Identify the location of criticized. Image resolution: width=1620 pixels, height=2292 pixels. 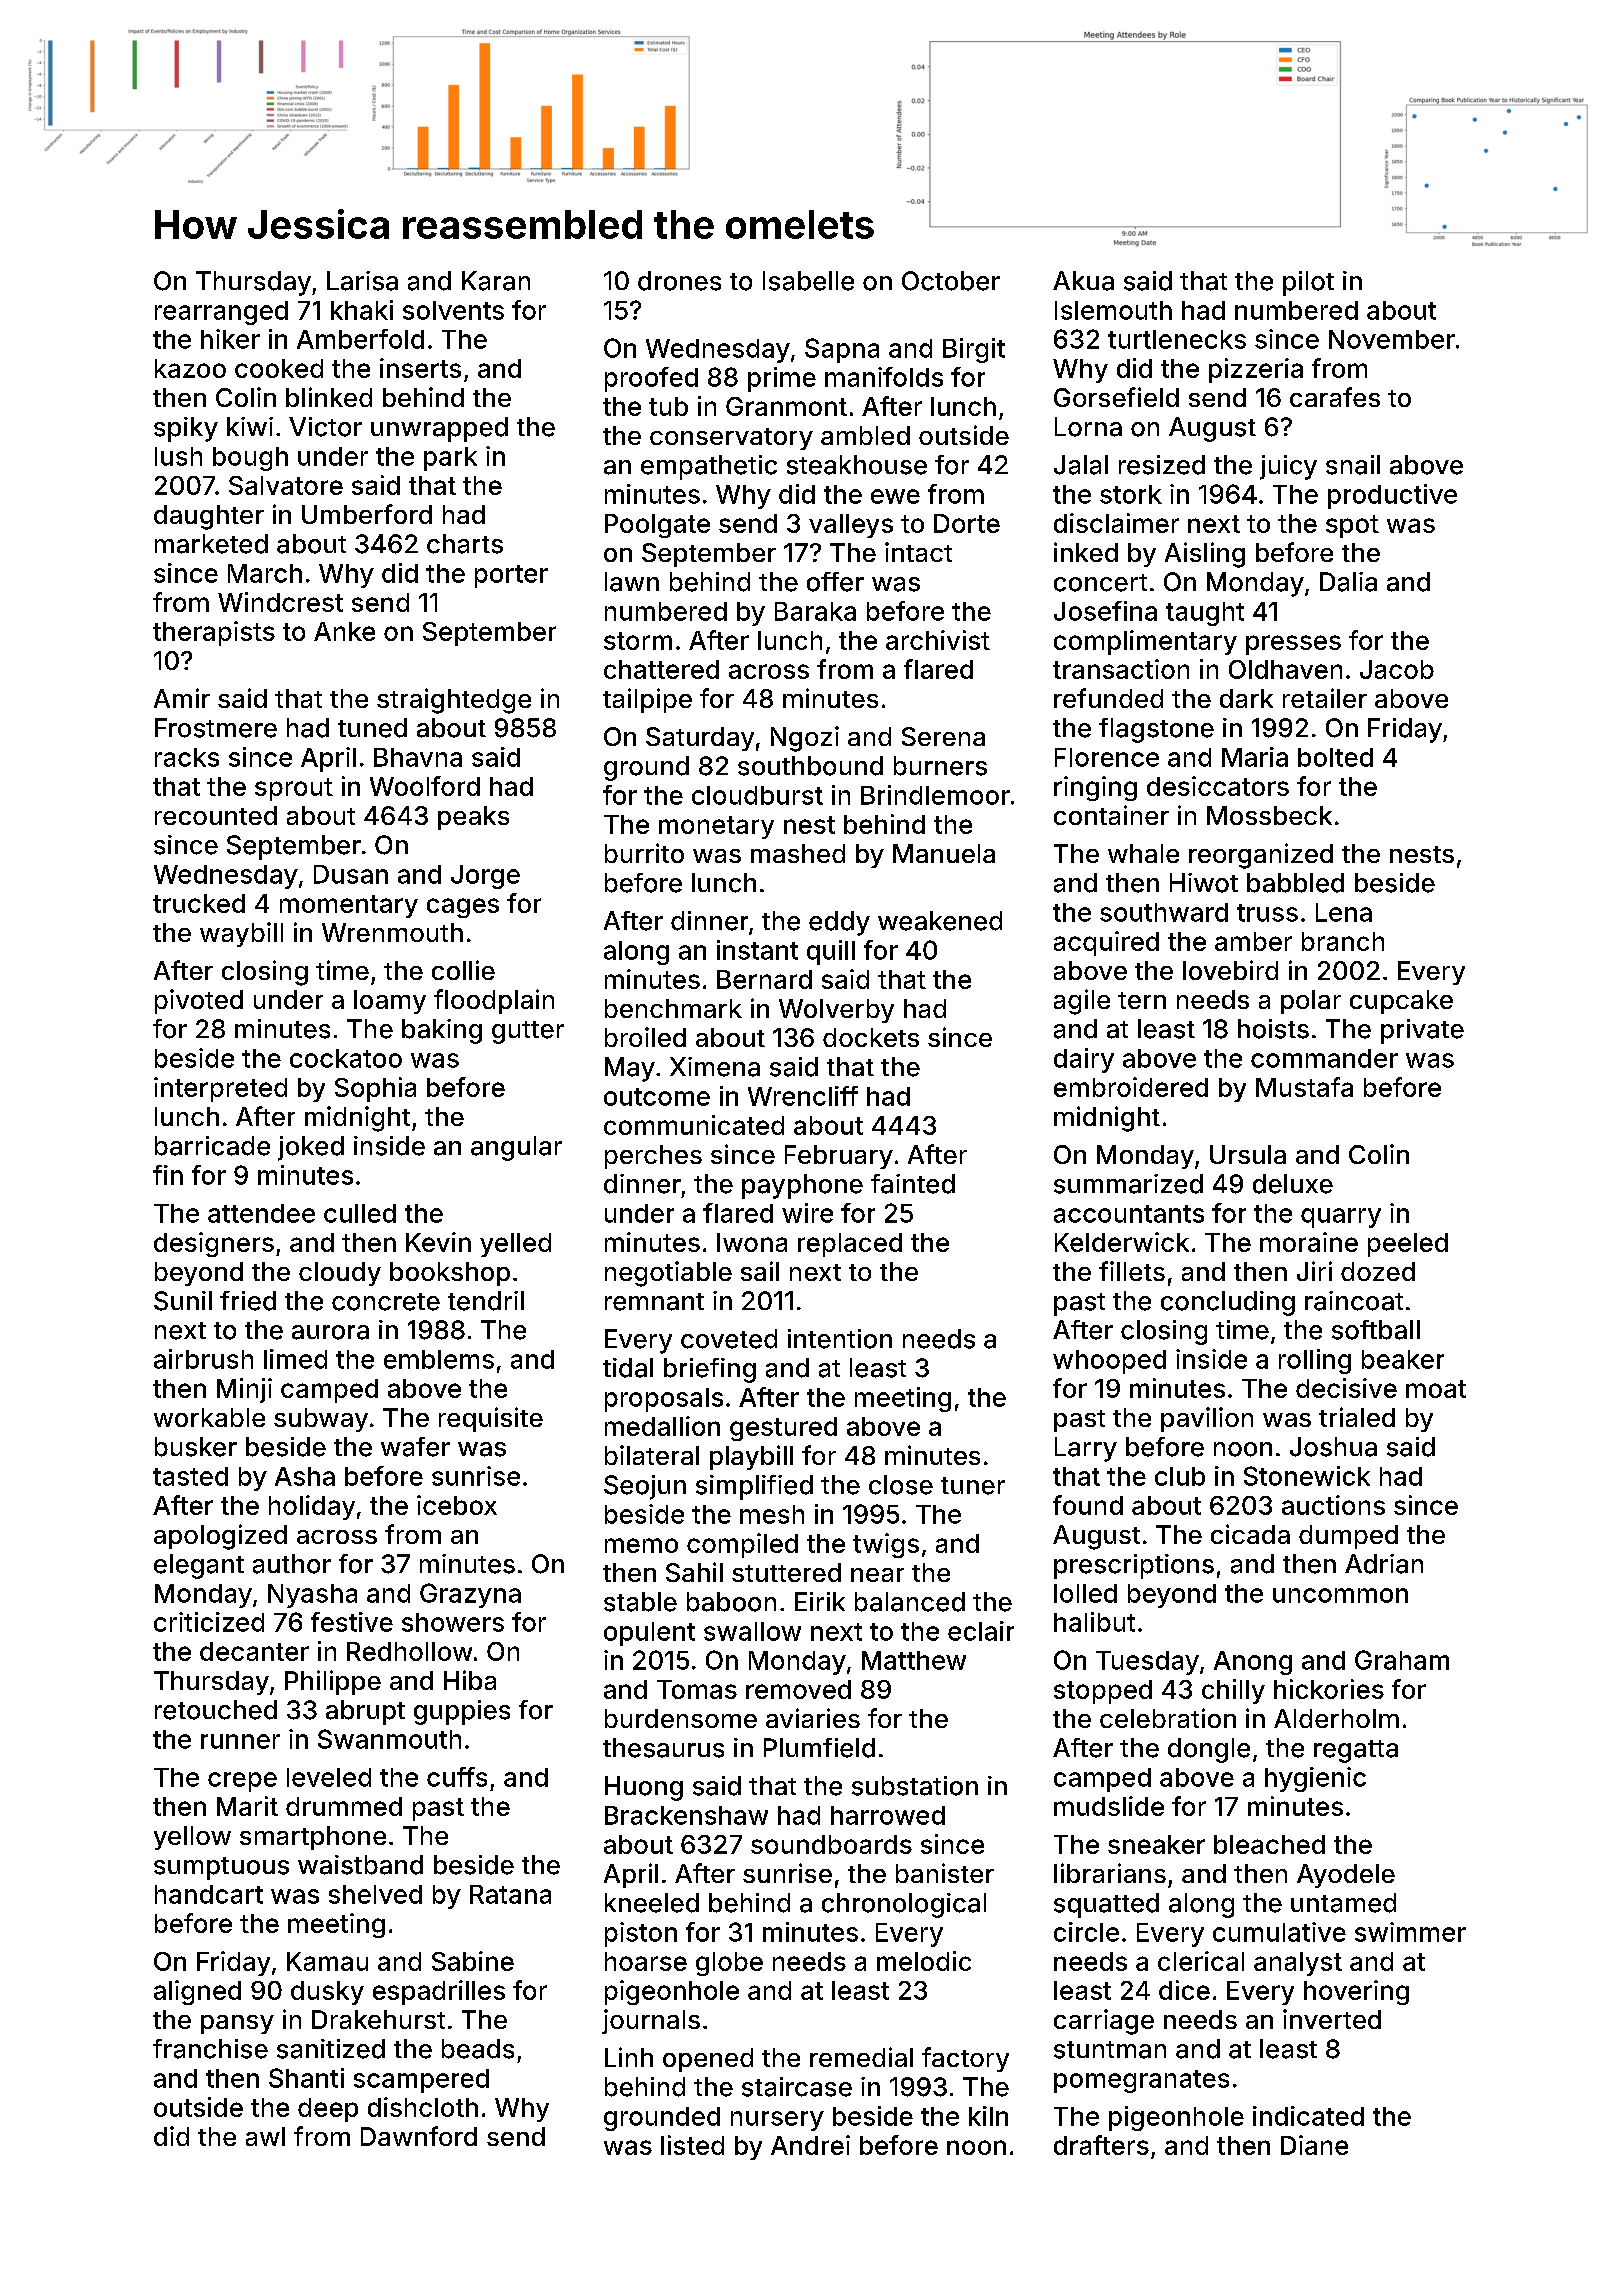
(209, 1622).
